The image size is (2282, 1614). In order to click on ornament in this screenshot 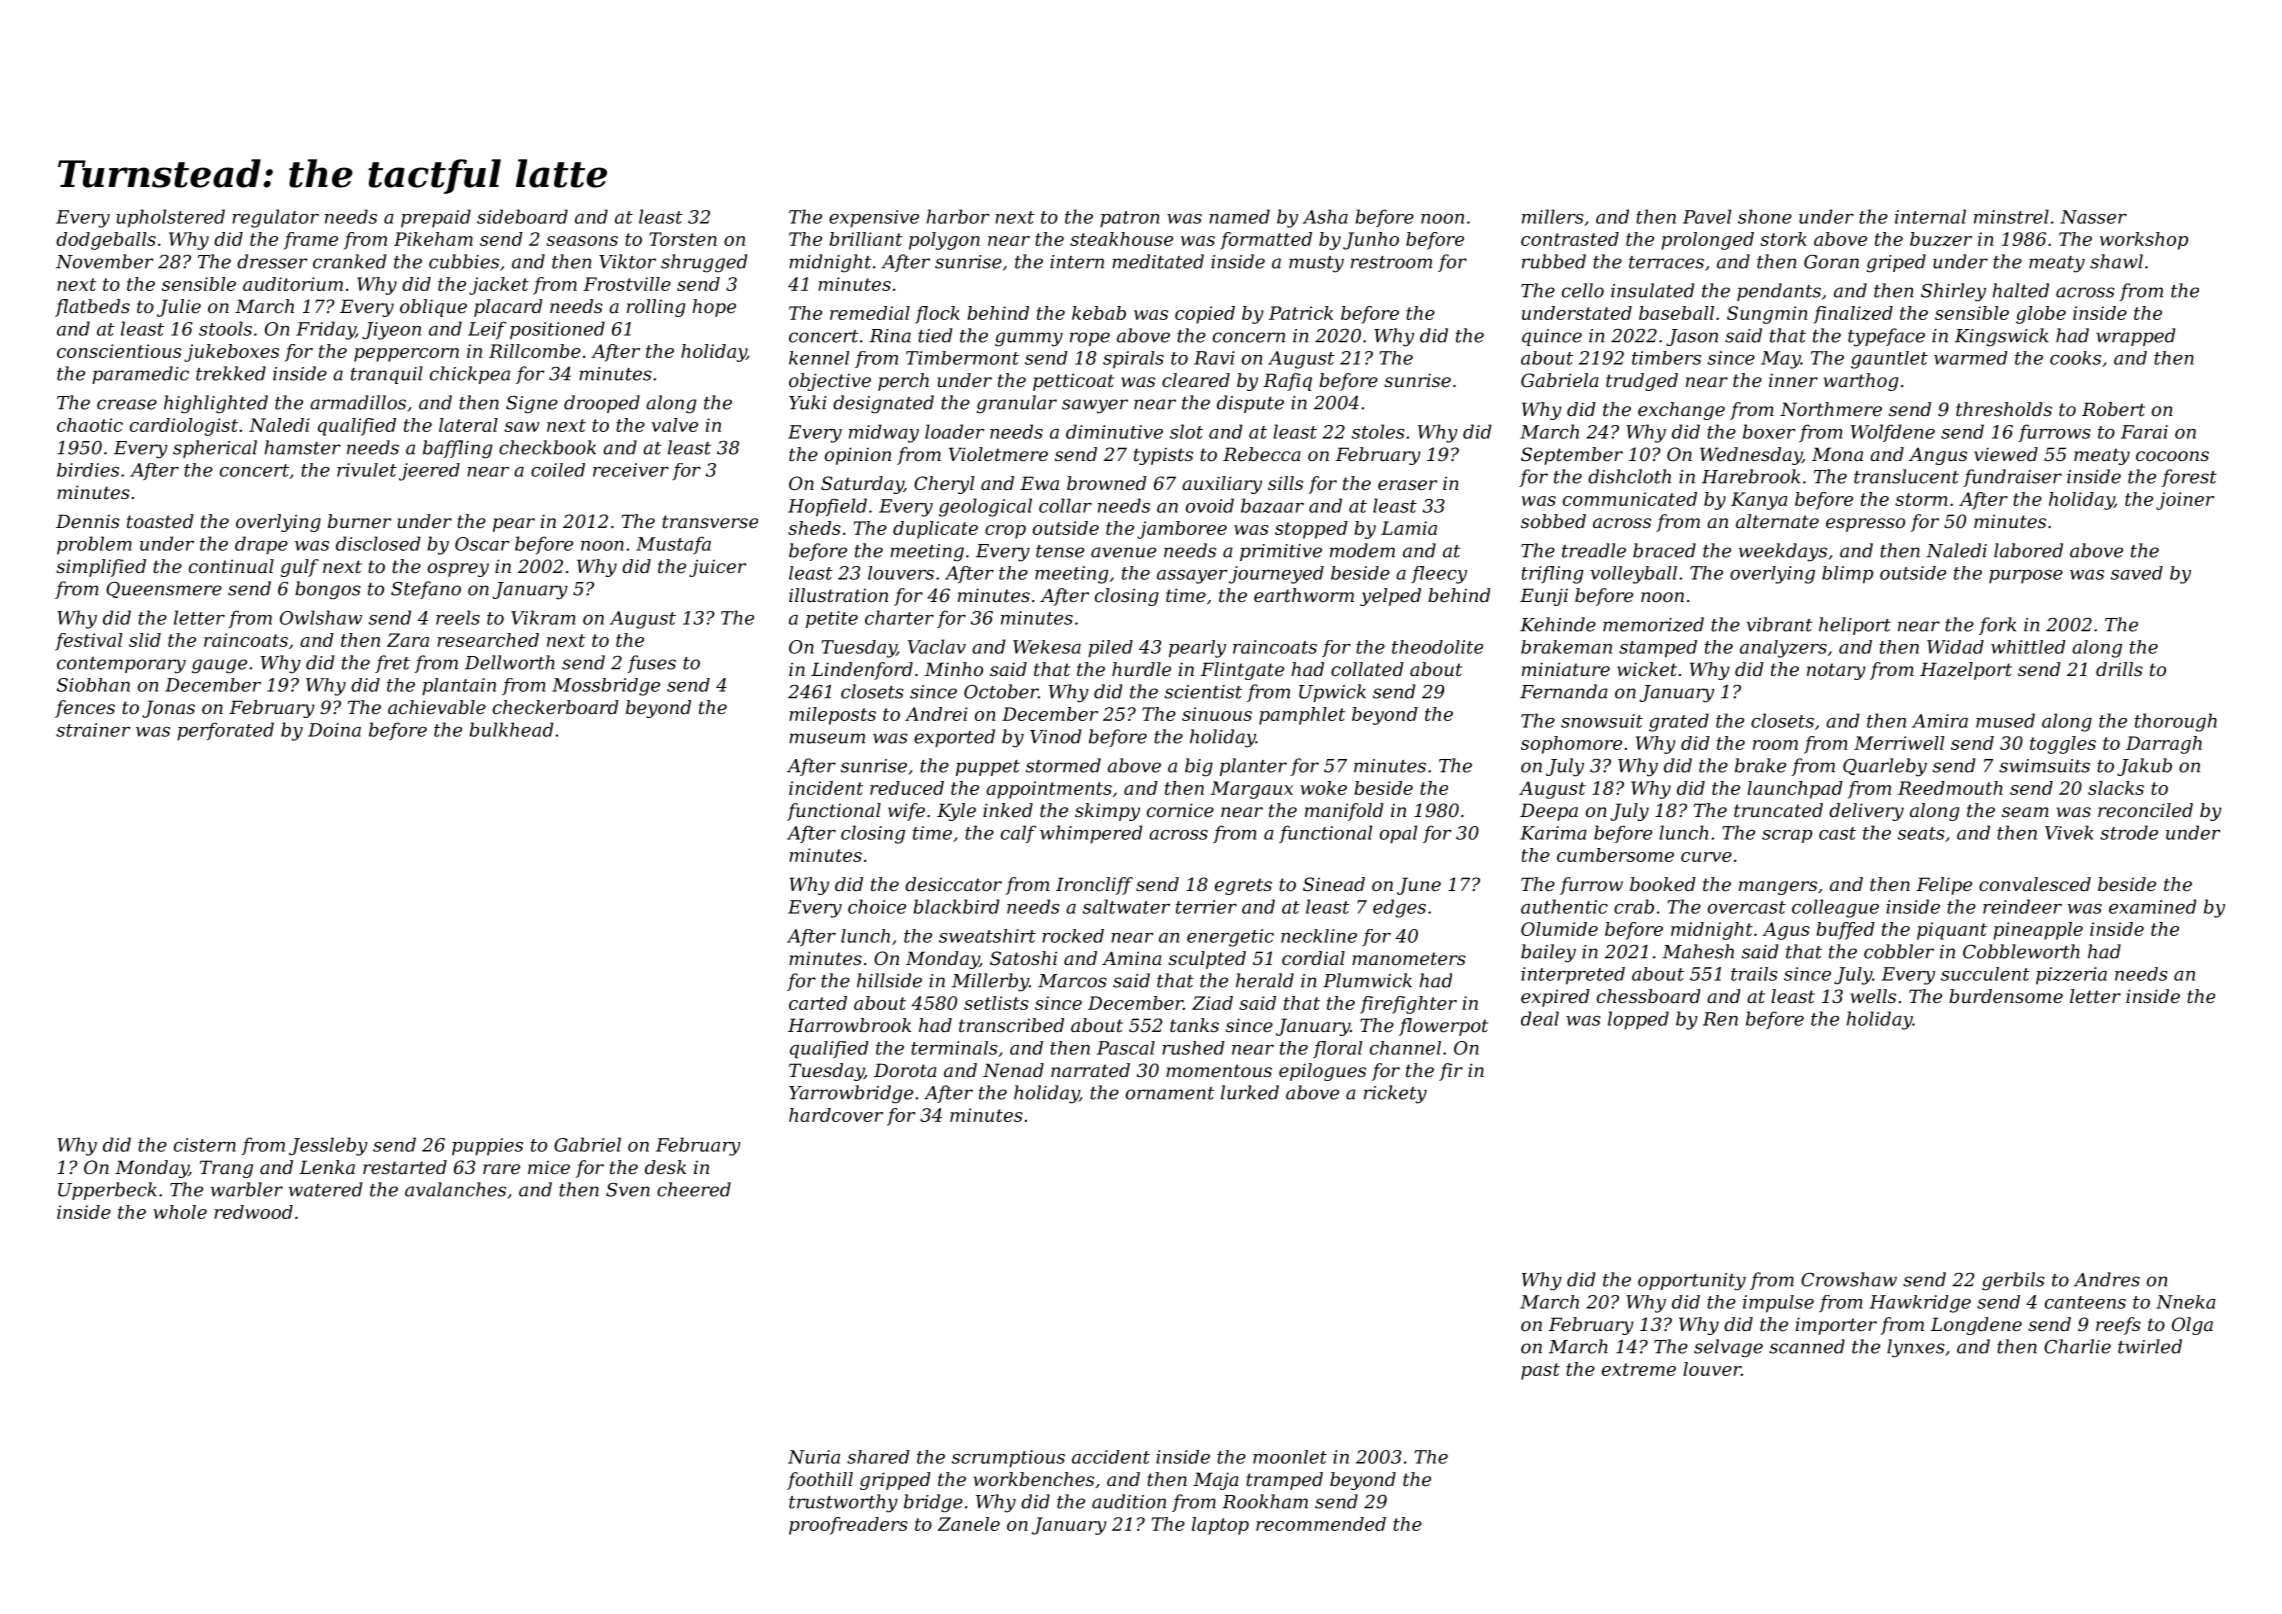, I will do `click(1170, 1093)`.
